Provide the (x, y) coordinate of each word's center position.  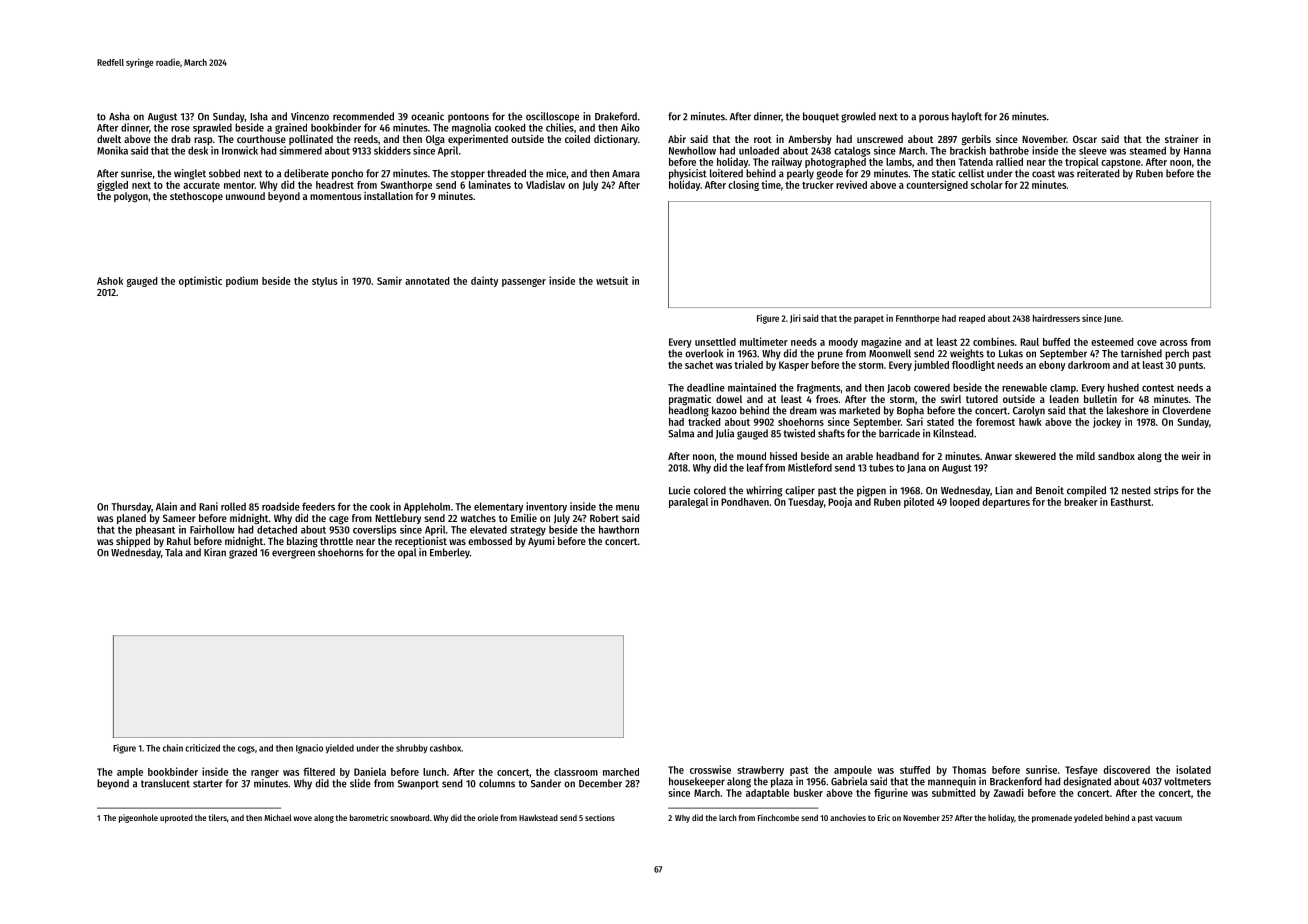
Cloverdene (1186, 410)
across (1173, 343)
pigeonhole (138, 818)
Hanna (1197, 151)
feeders (318, 506)
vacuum (1168, 818)
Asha (119, 116)
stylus (324, 282)
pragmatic (690, 400)
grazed (243, 553)
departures (1006, 503)
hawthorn (619, 529)
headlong (689, 411)
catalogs (852, 151)
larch (727, 817)
